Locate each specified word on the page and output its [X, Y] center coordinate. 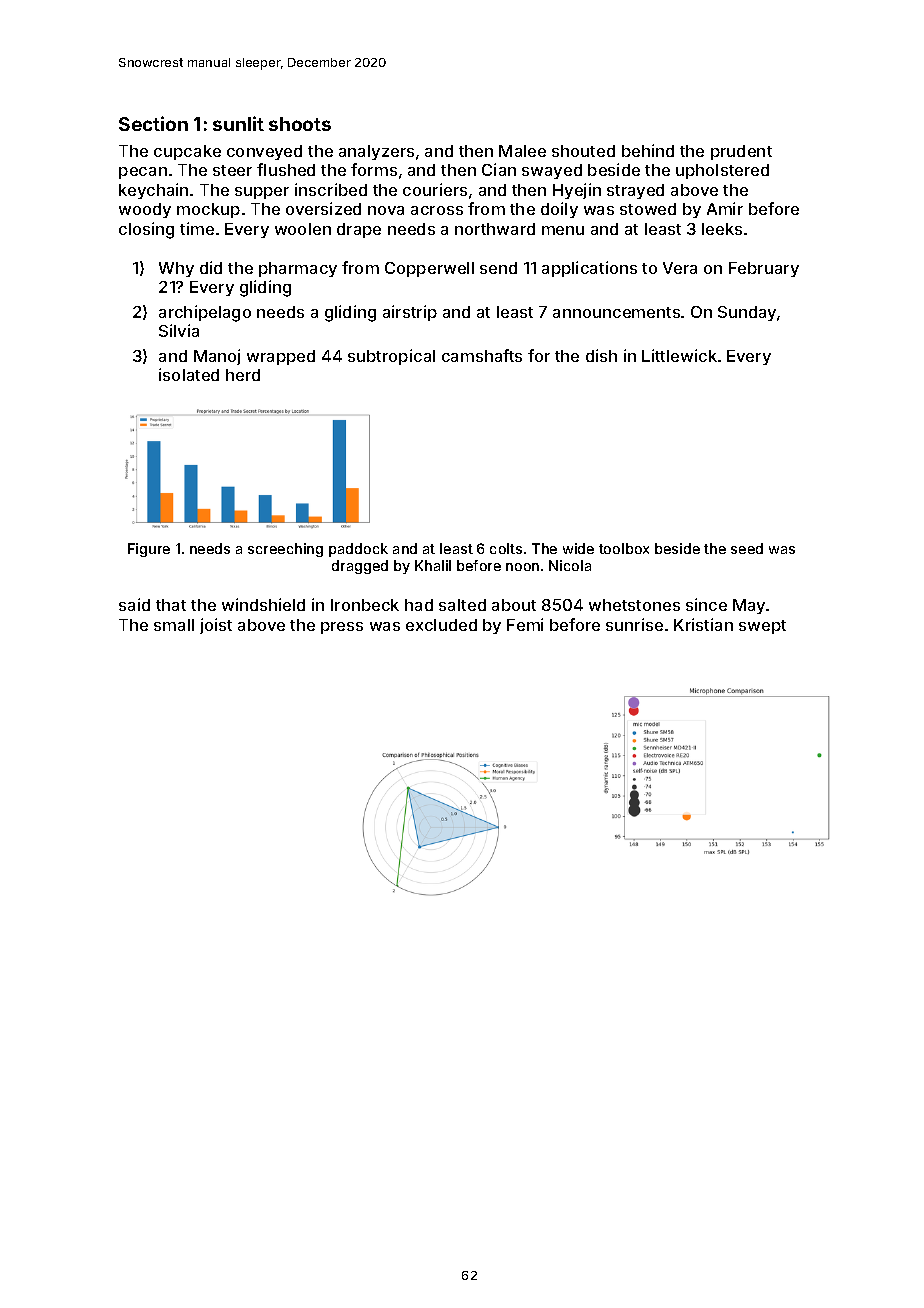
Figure [149, 550]
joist [216, 626]
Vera [680, 268]
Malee [522, 151]
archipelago [205, 313]
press [342, 628]
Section [153, 123]
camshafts [482, 355]
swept [762, 627]
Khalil [433, 565]
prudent [741, 152]
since [706, 604]
